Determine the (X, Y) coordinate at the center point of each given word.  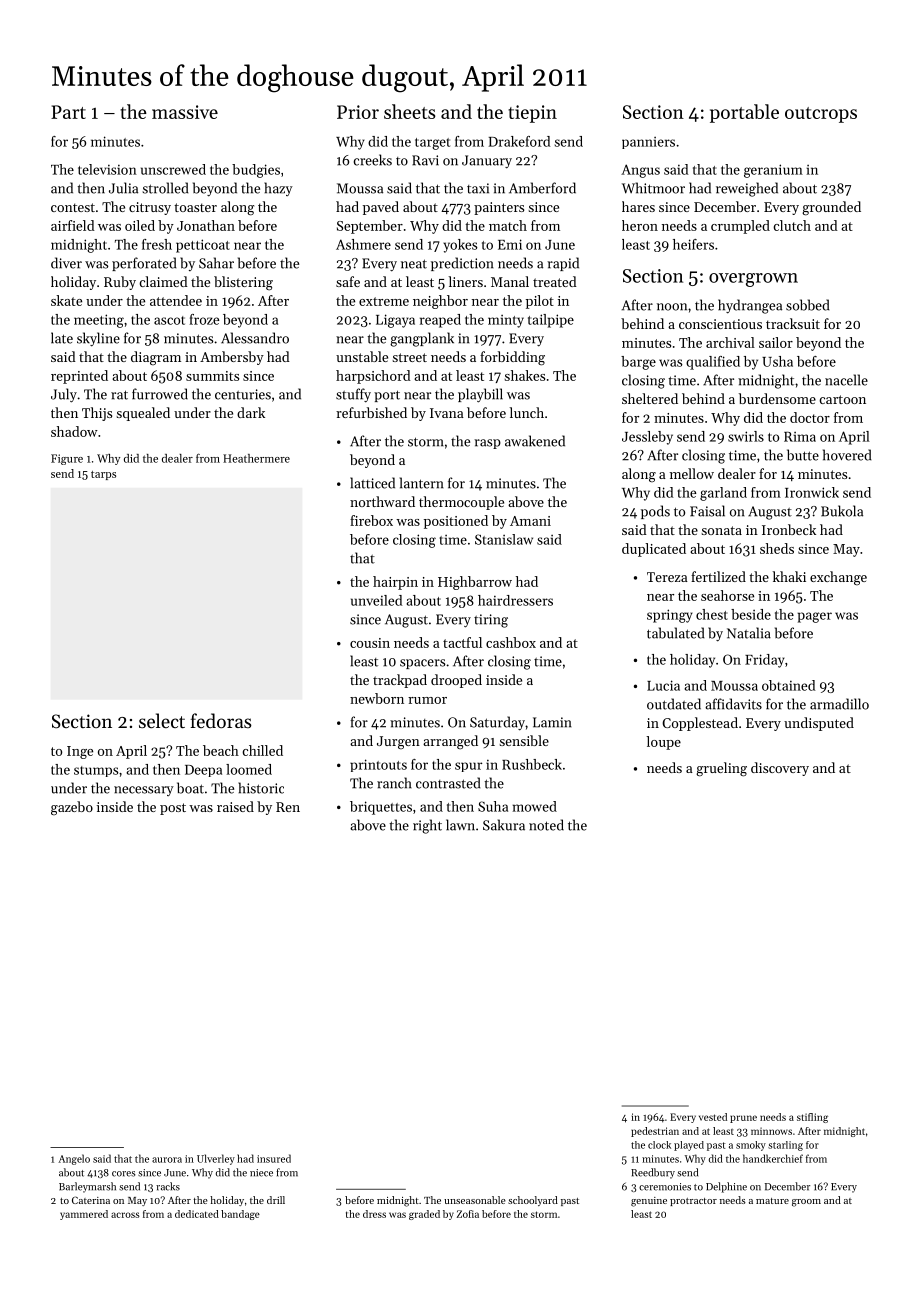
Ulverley (216, 1159)
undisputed (819, 724)
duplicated (654, 550)
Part (68, 112)
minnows (771, 1131)
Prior (358, 112)
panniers (648, 143)
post (173, 809)
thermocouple (461, 503)
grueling (721, 769)
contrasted (448, 783)
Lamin (552, 722)
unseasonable (475, 1200)
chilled (262, 750)
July (64, 395)
